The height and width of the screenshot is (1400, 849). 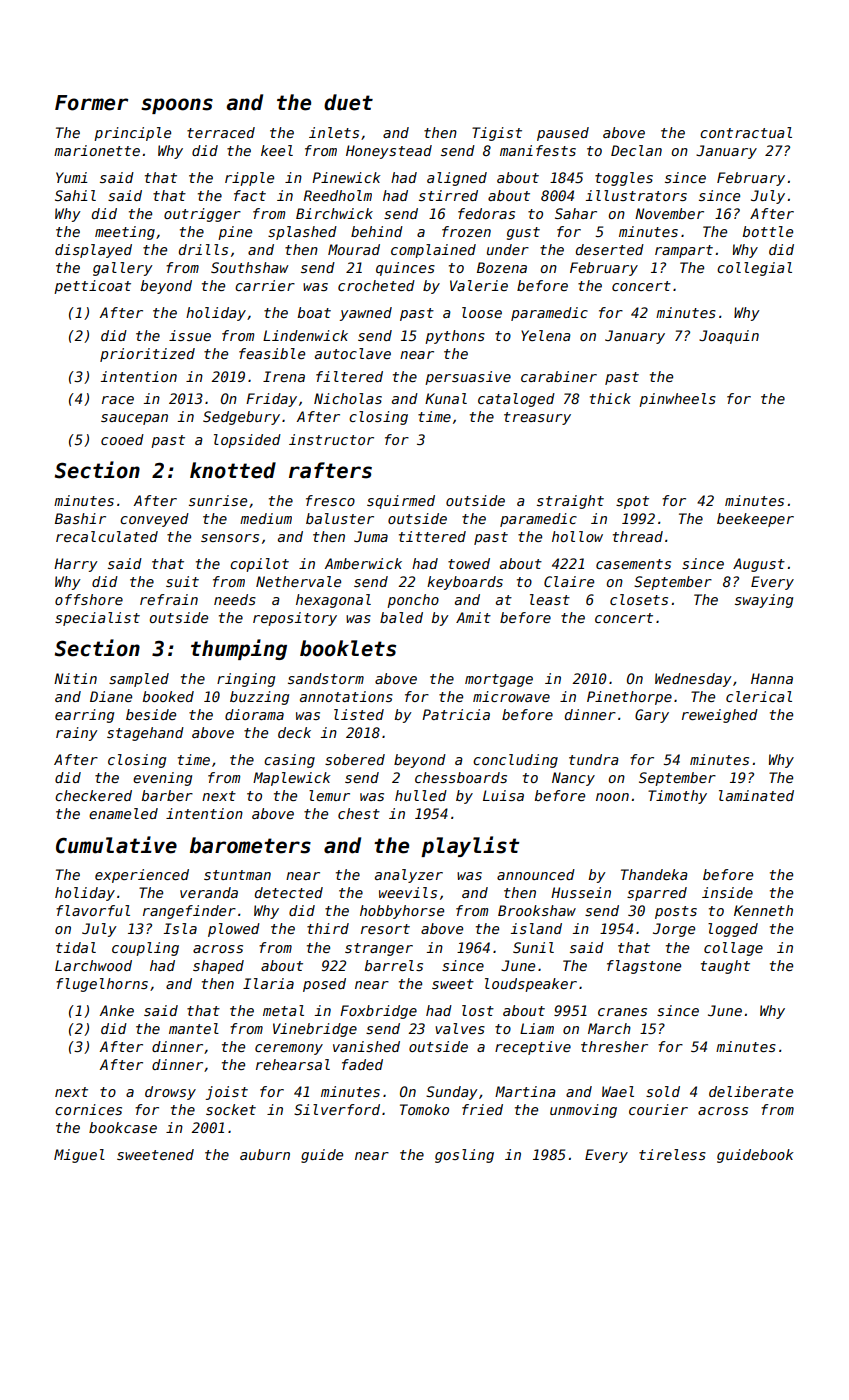 What do you see at coordinates (107, 536) in the screenshot?
I see `recalculated` at bounding box center [107, 536].
